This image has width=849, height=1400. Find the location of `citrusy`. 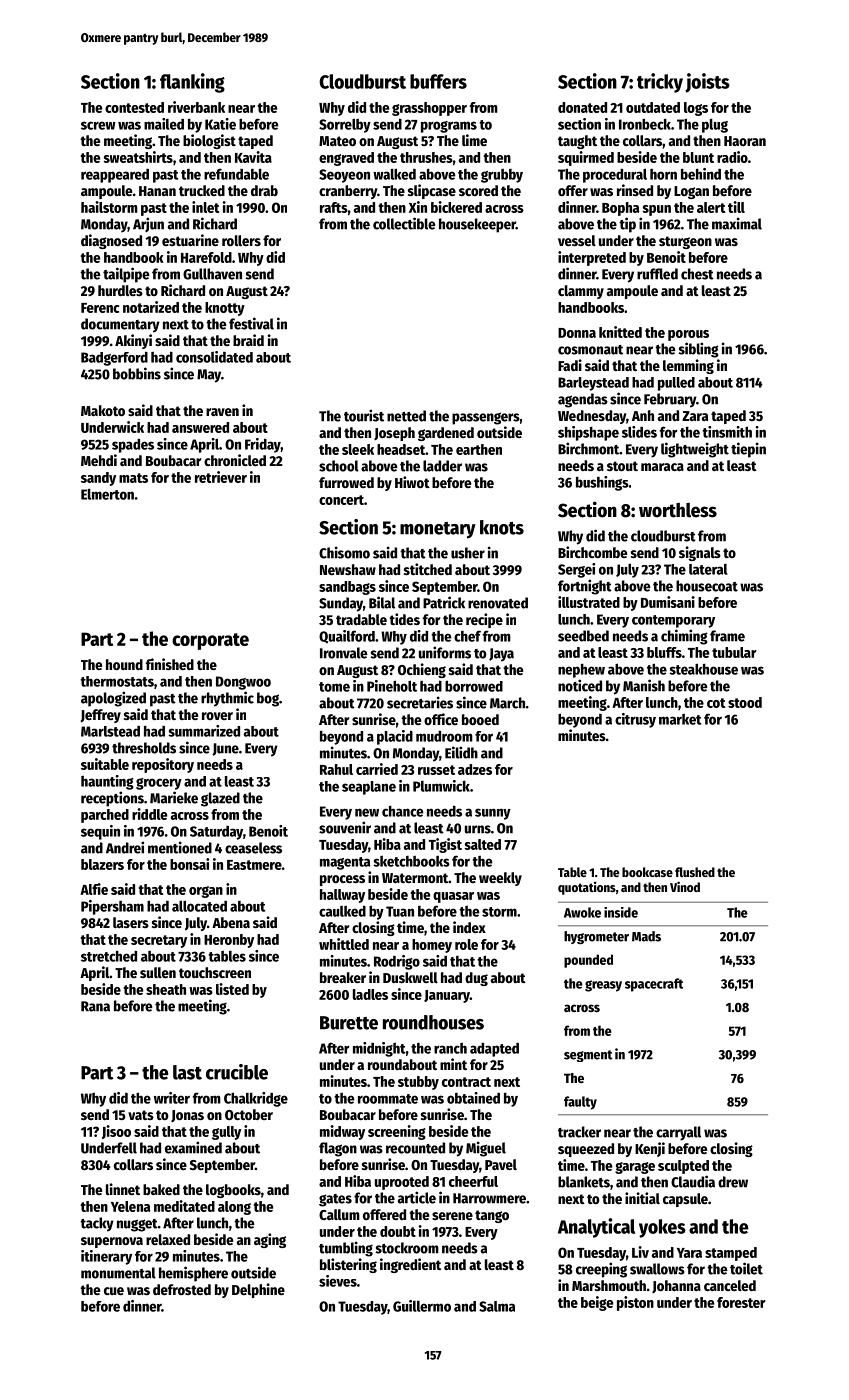

citrusy is located at coordinates (635, 720).
